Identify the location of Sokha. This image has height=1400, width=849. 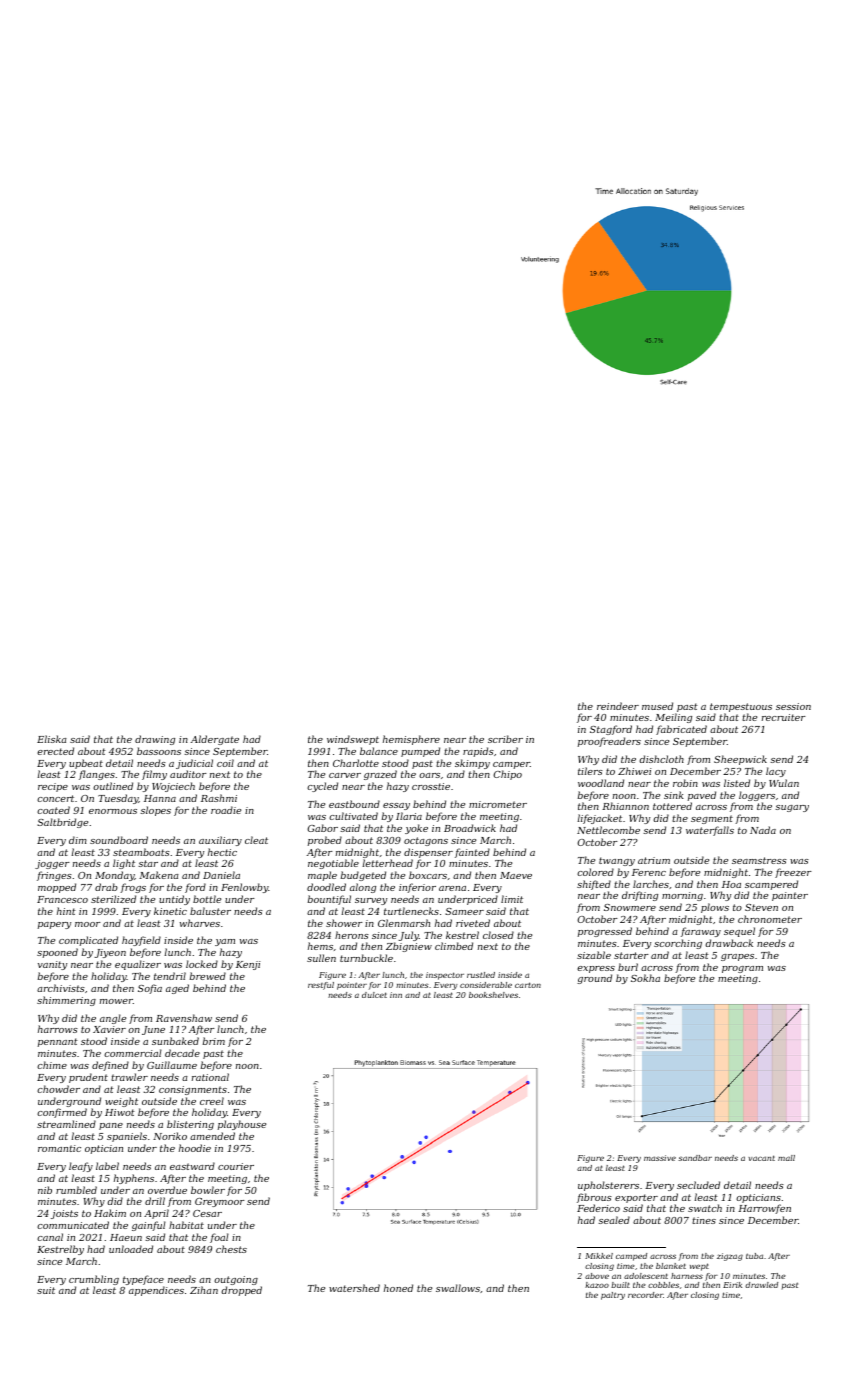
(645, 978).
